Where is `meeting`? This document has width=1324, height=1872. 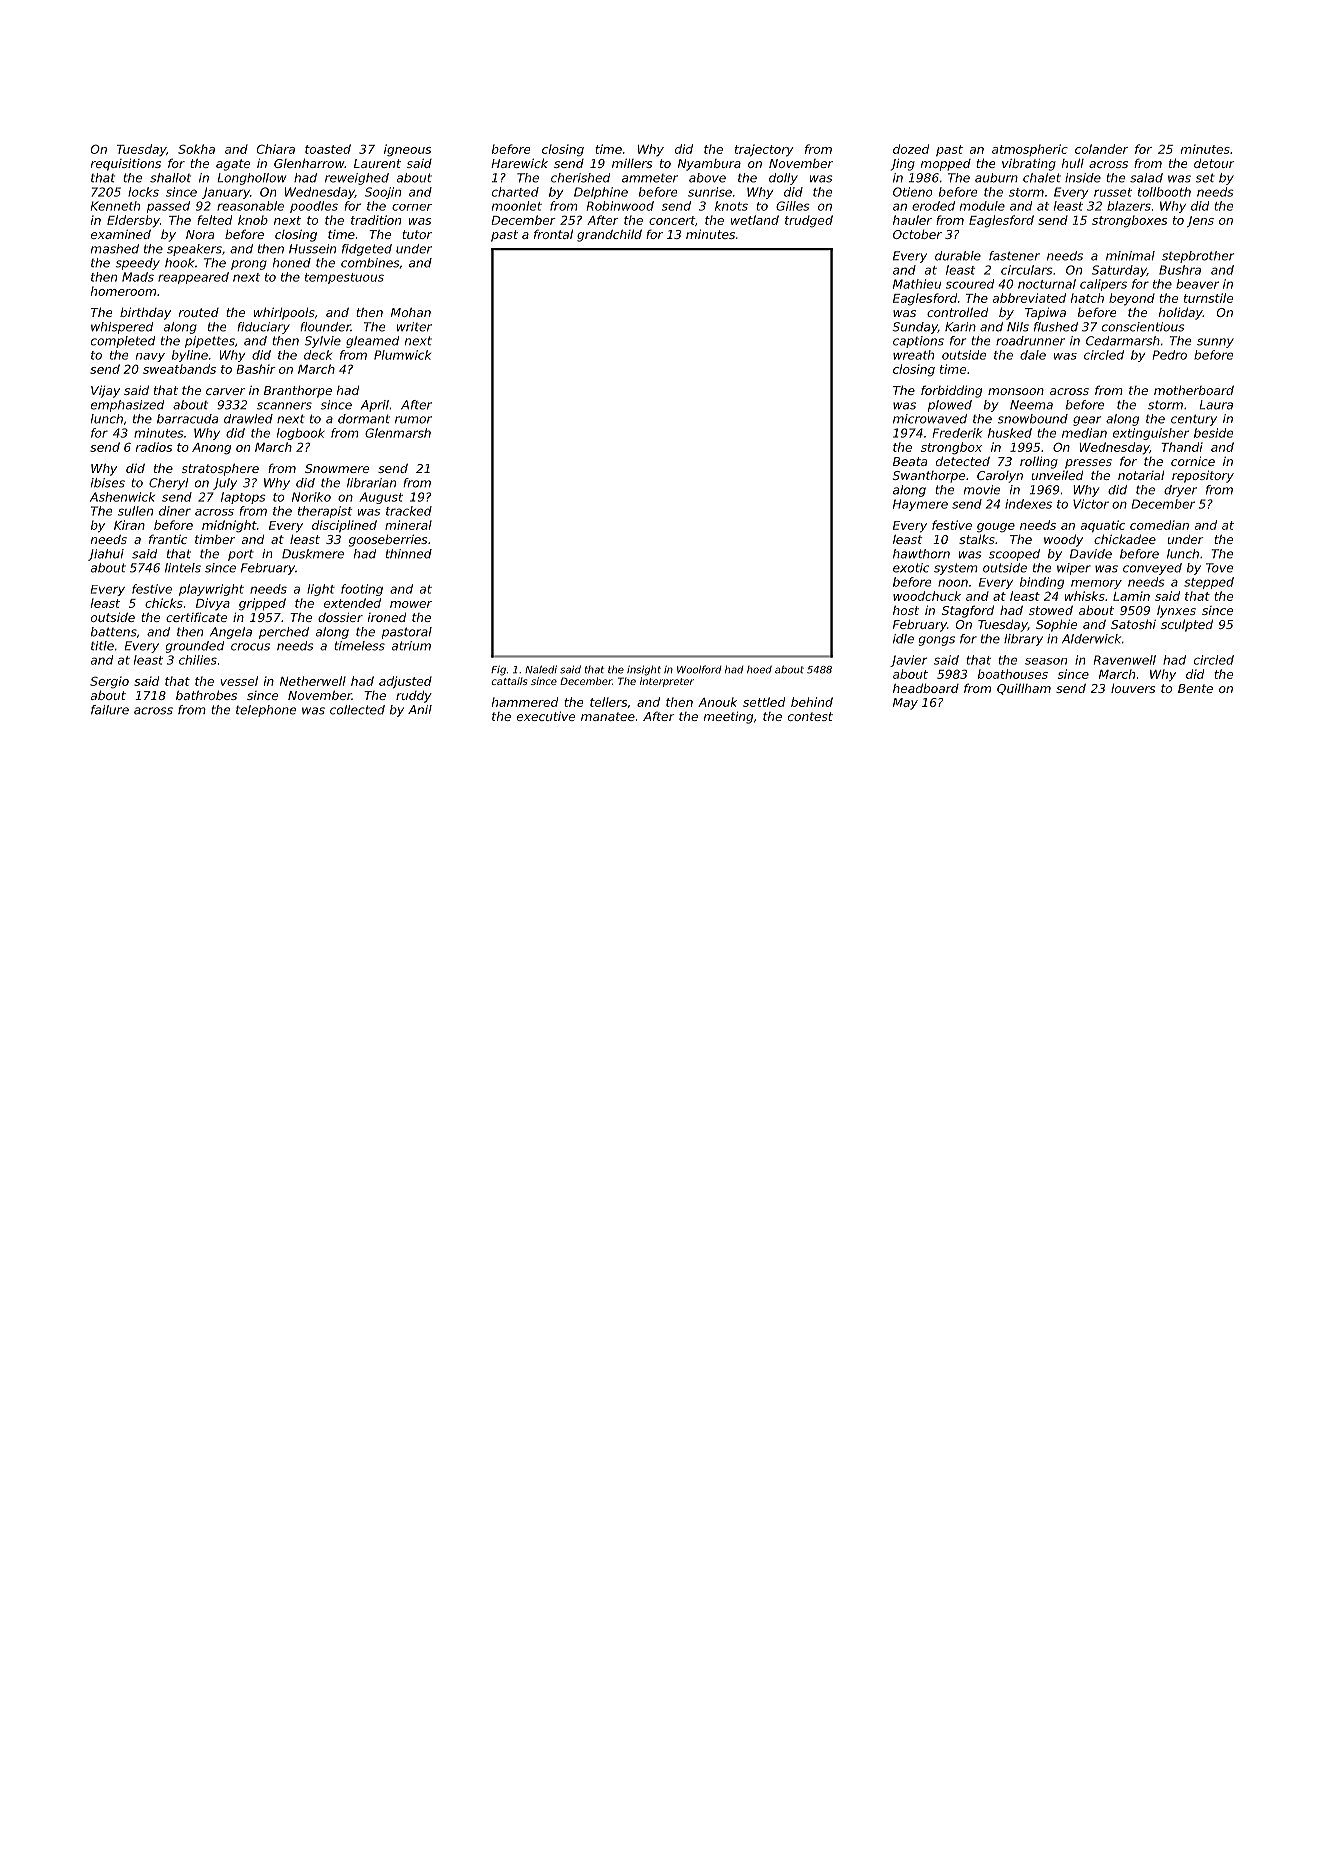 meeting is located at coordinates (728, 718).
